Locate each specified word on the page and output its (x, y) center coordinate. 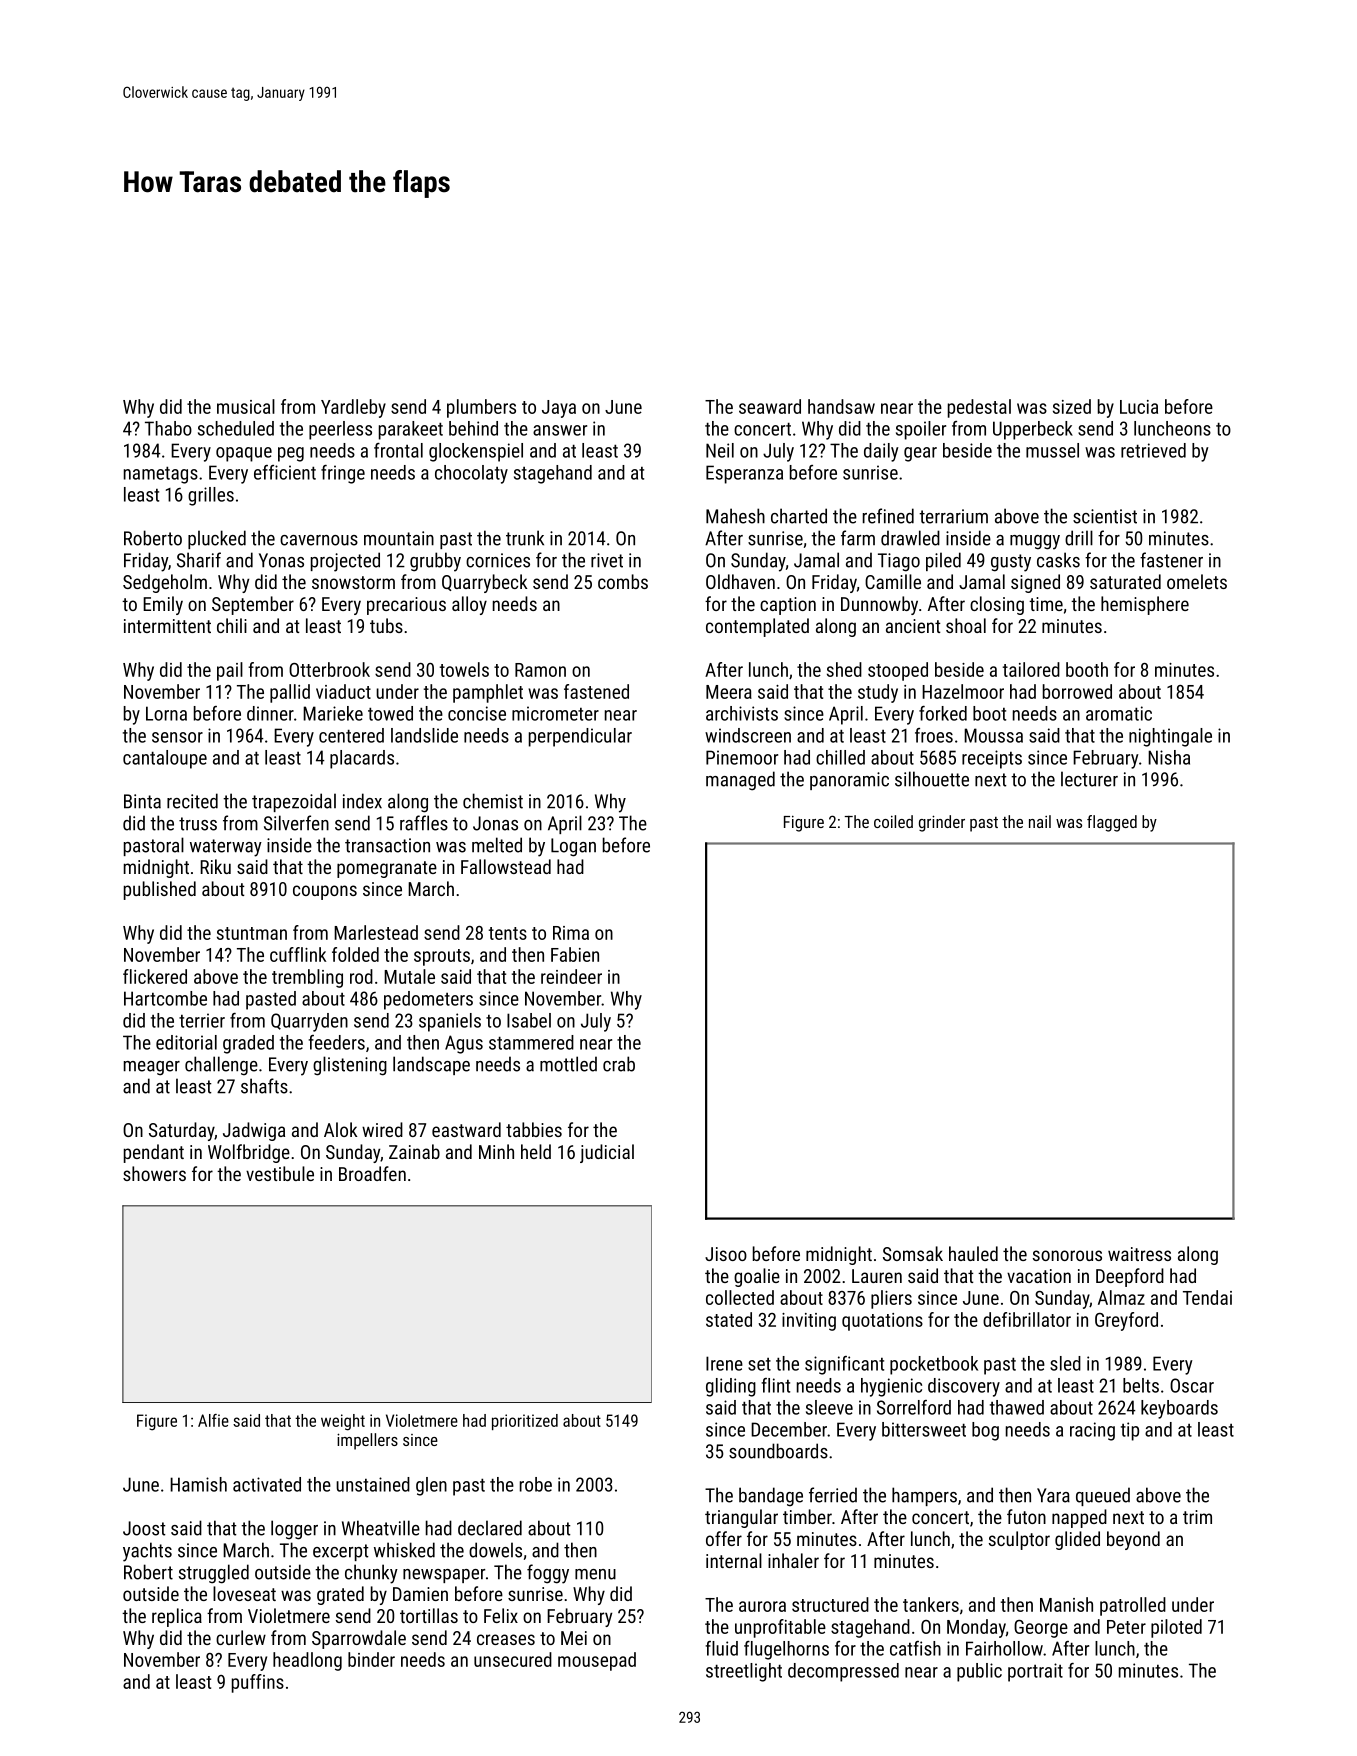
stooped (898, 671)
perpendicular (580, 737)
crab (619, 1064)
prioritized (525, 1422)
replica (177, 1617)
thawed (1017, 1407)
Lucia (1139, 407)
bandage (771, 1497)
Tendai (1207, 1297)
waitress (1139, 1254)
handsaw (841, 406)
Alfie (213, 1420)
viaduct (343, 691)
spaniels (450, 1022)
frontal (398, 450)
